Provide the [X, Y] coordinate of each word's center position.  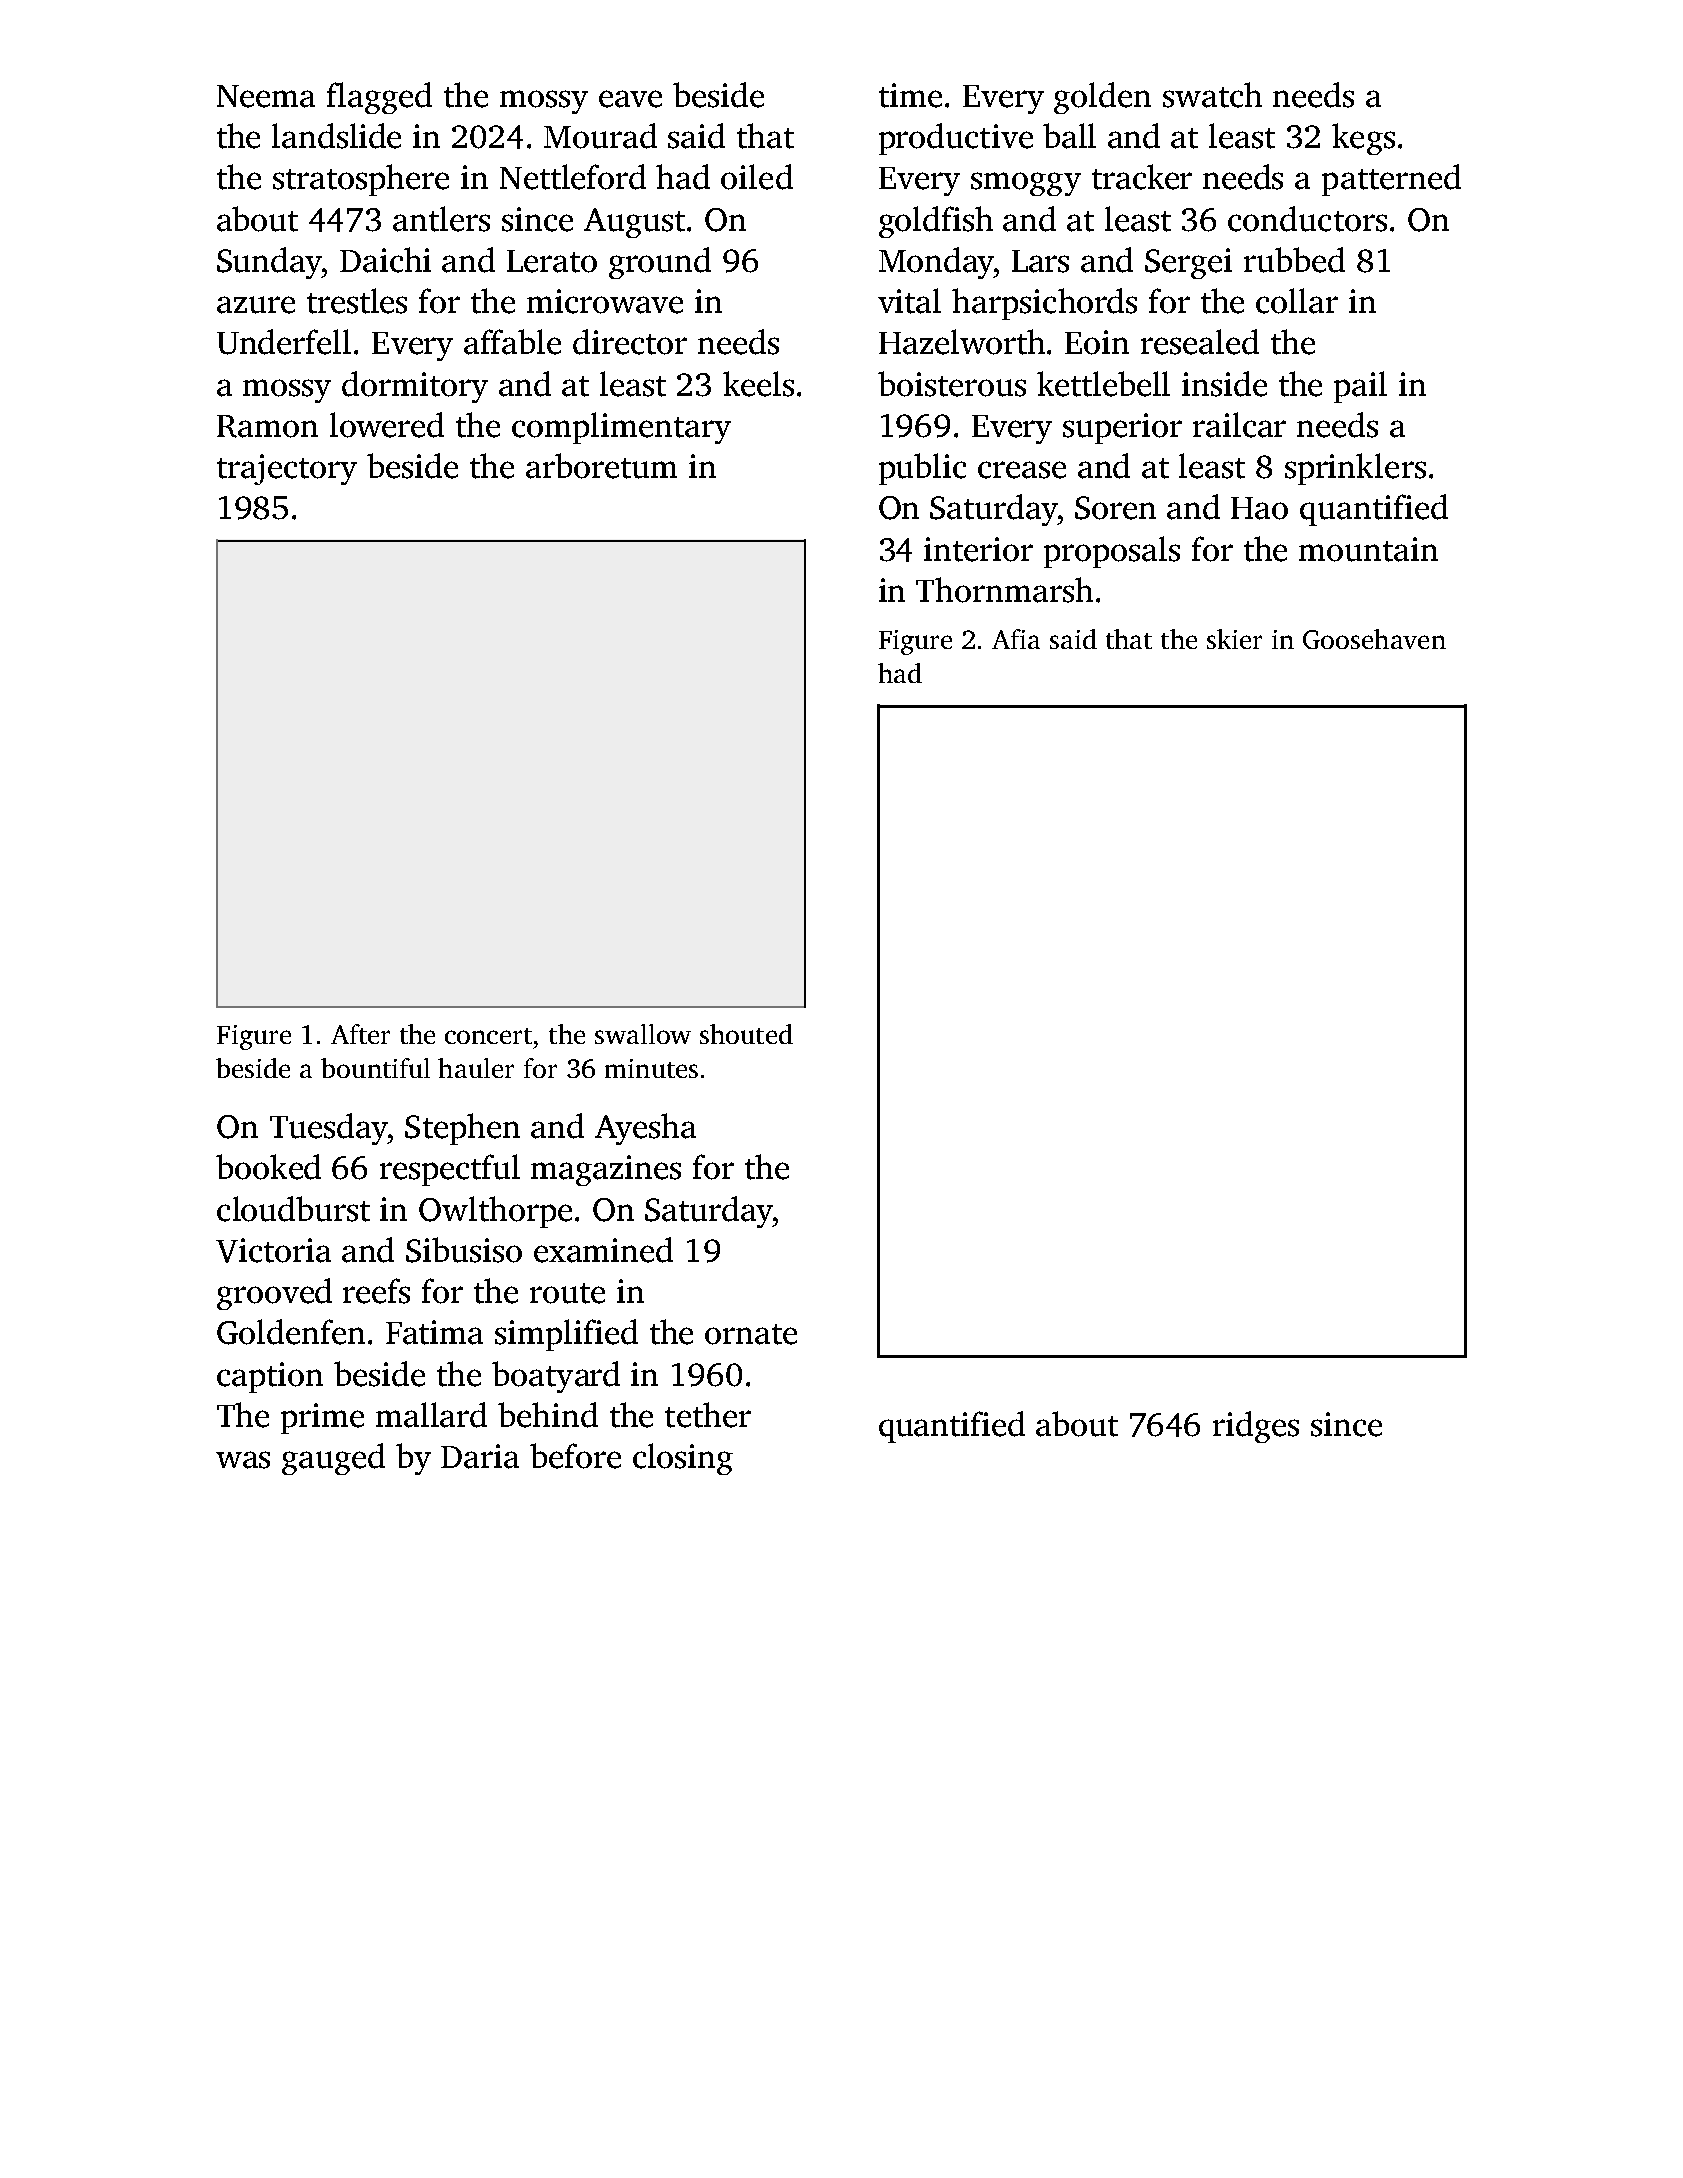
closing [683, 1459]
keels [758, 384]
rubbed [1294, 260]
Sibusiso [464, 1250]
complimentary [621, 428]
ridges [1256, 1427]
